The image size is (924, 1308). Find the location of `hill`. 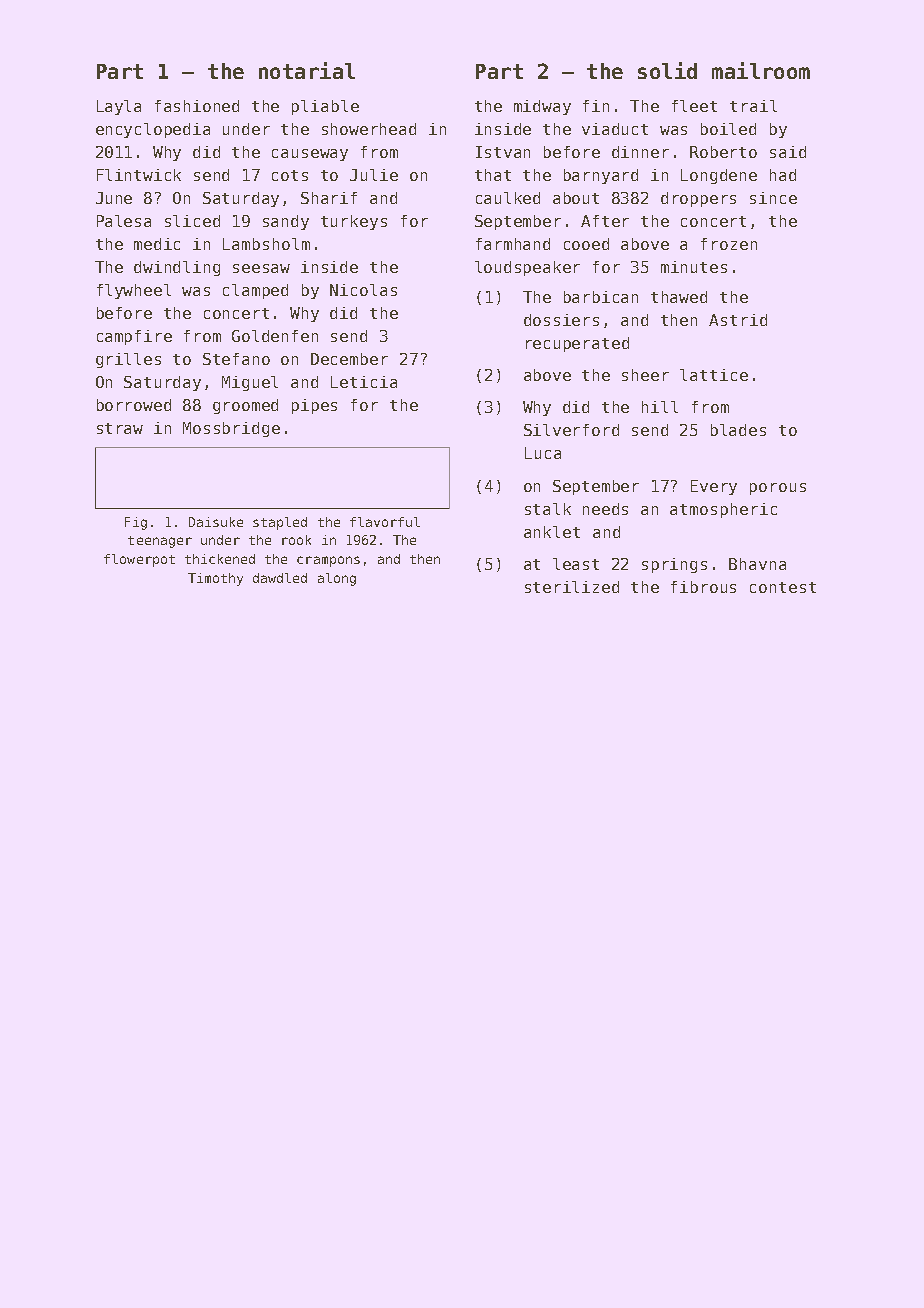

hill is located at coordinates (660, 407).
